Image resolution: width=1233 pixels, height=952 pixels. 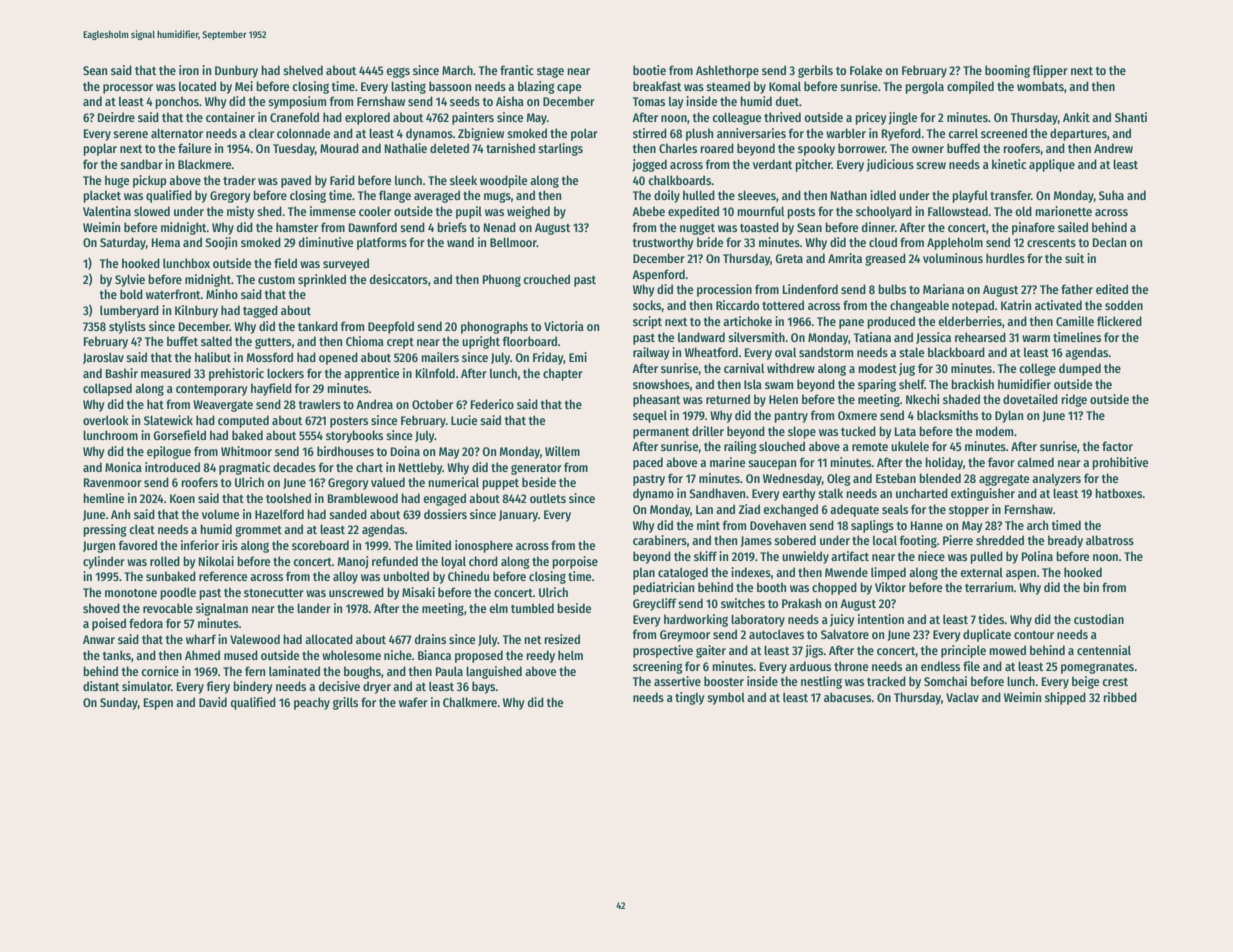 What do you see at coordinates (1110, 540) in the screenshot?
I see `albatross` at bounding box center [1110, 540].
